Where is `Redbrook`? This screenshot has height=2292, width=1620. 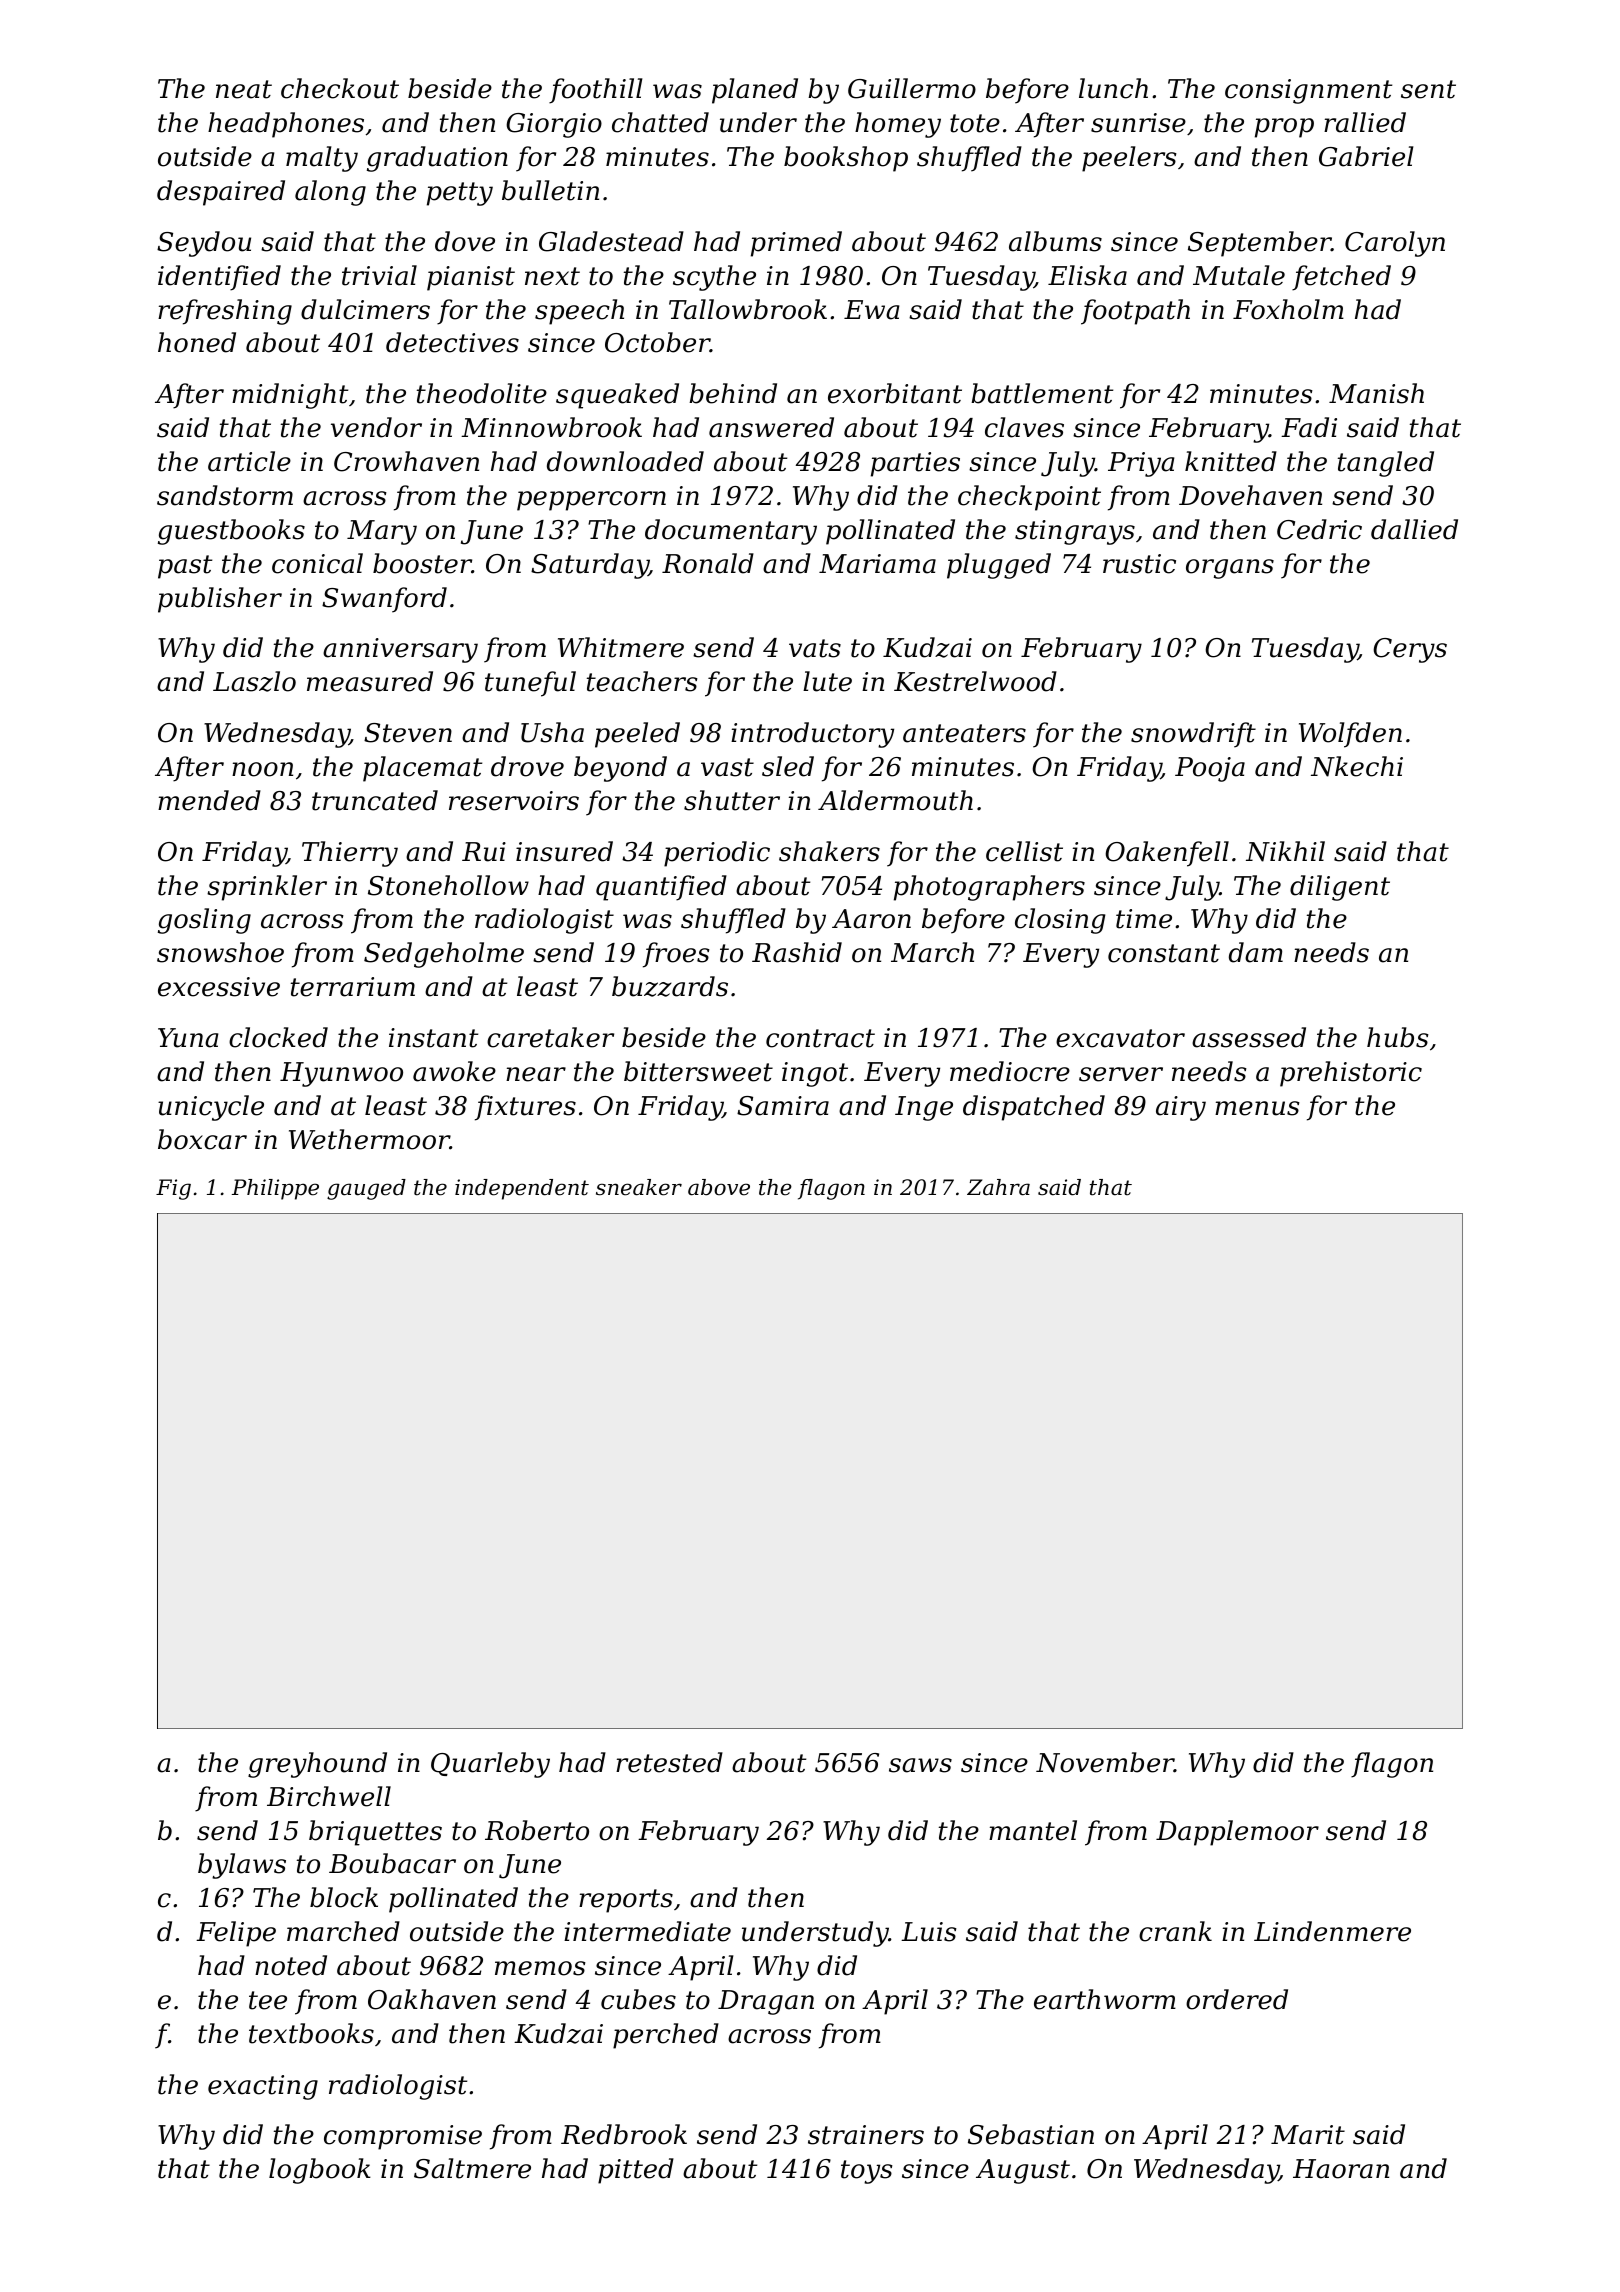
Redbrook is located at coordinates (624, 2134).
